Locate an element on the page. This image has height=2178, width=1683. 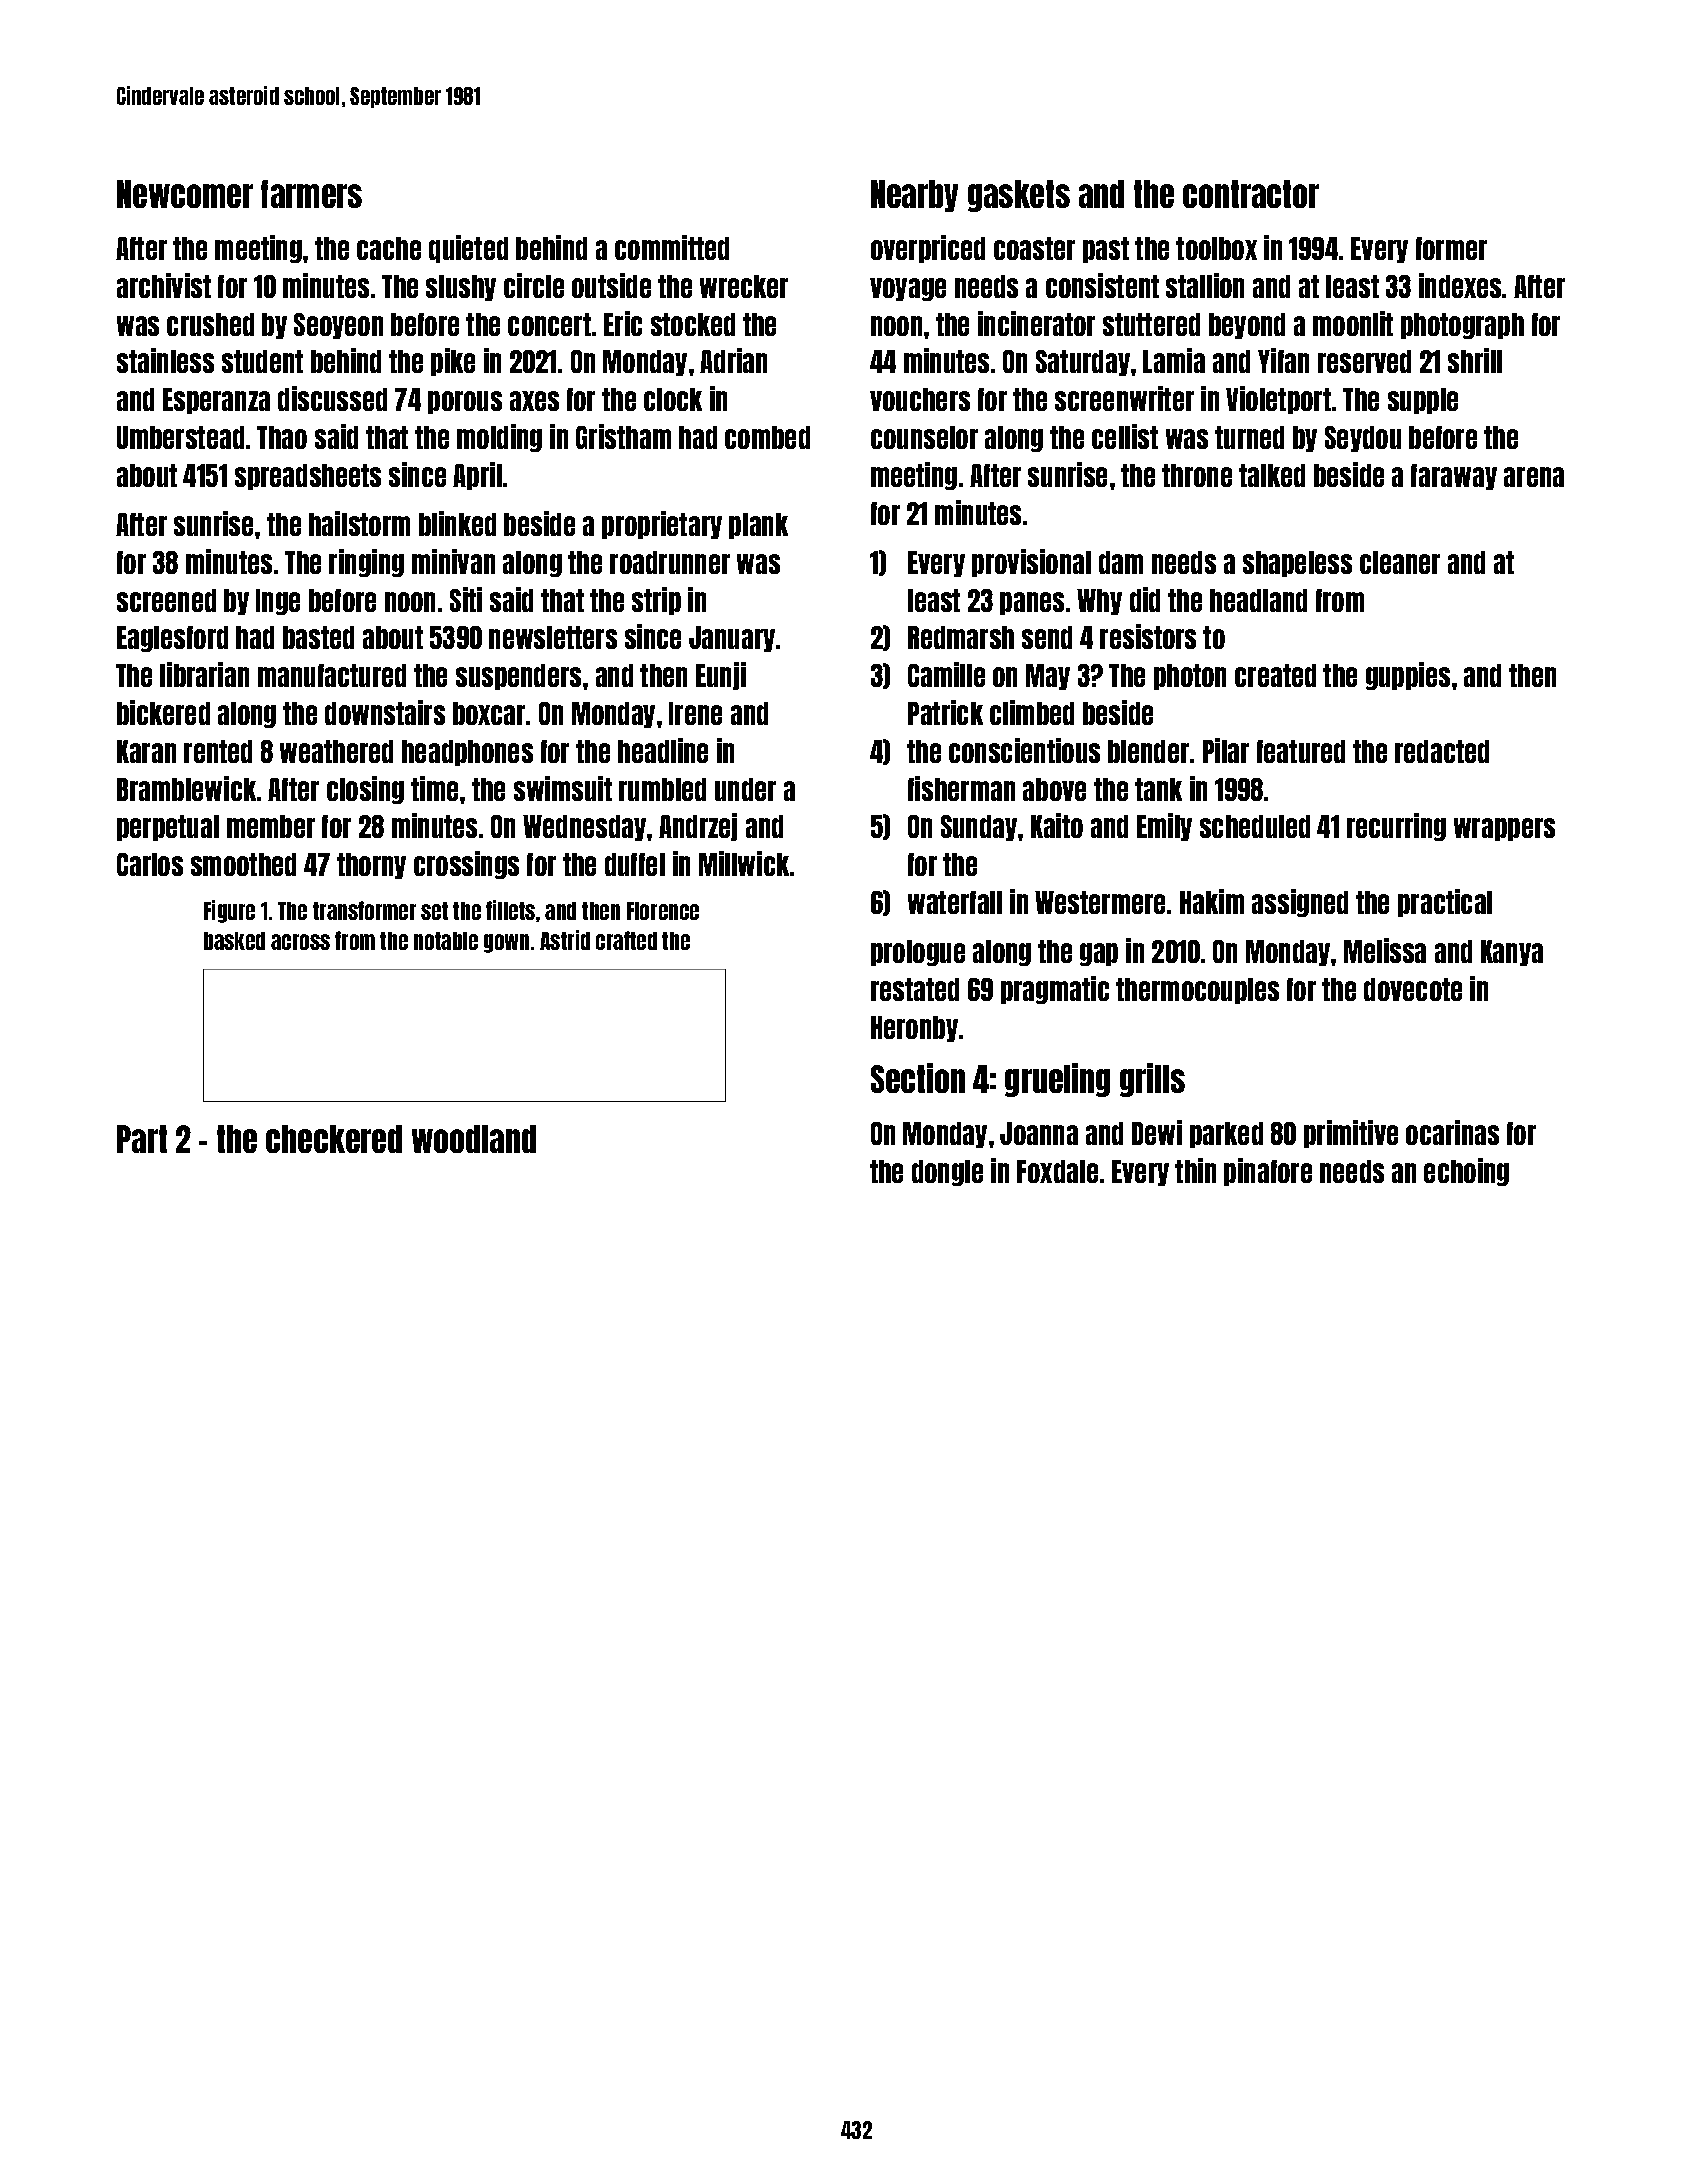
committed is located at coordinates (672, 247).
